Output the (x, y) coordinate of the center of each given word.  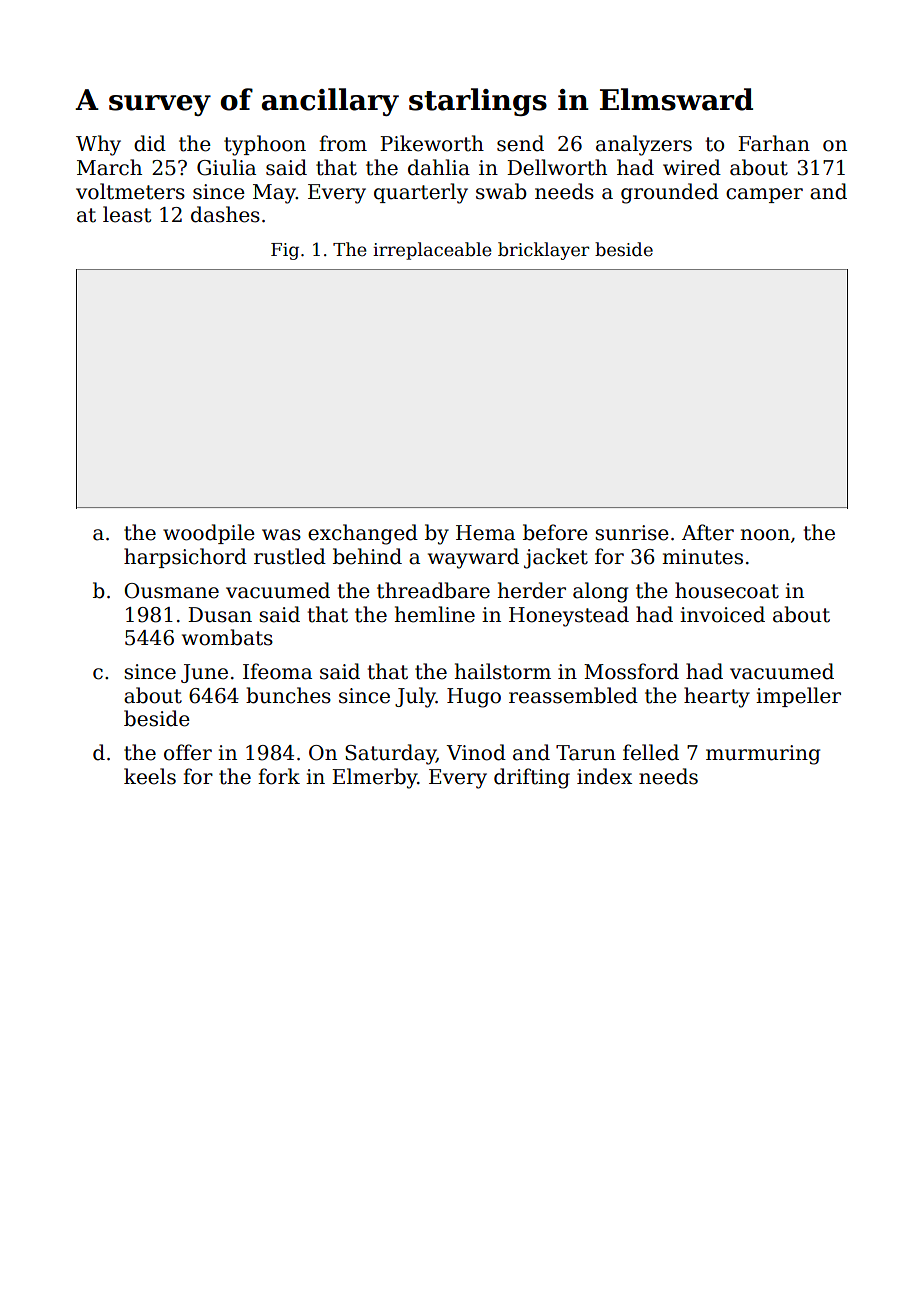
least (127, 214)
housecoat (727, 590)
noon (765, 535)
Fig (285, 251)
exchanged (363, 534)
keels (150, 776)
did (150, 143)
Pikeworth (432, 143)
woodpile (209, 534)
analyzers (644, 145)
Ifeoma (277, 671)
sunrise (632, 533)
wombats (227, 637)
